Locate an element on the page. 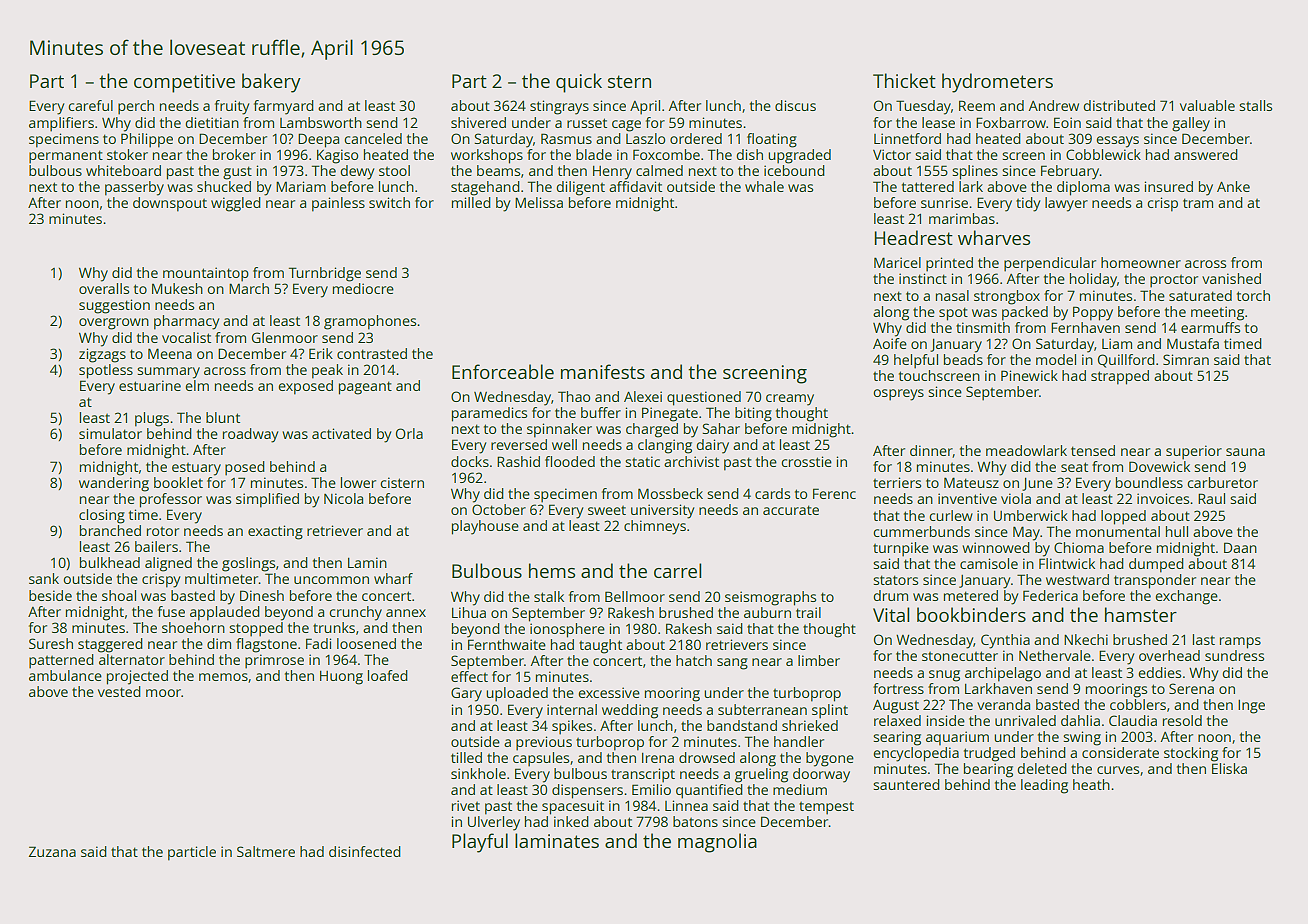 Image resolution: width=1308 pixels, height=924 pixels. competitive is located at coordinates (184, 83).
